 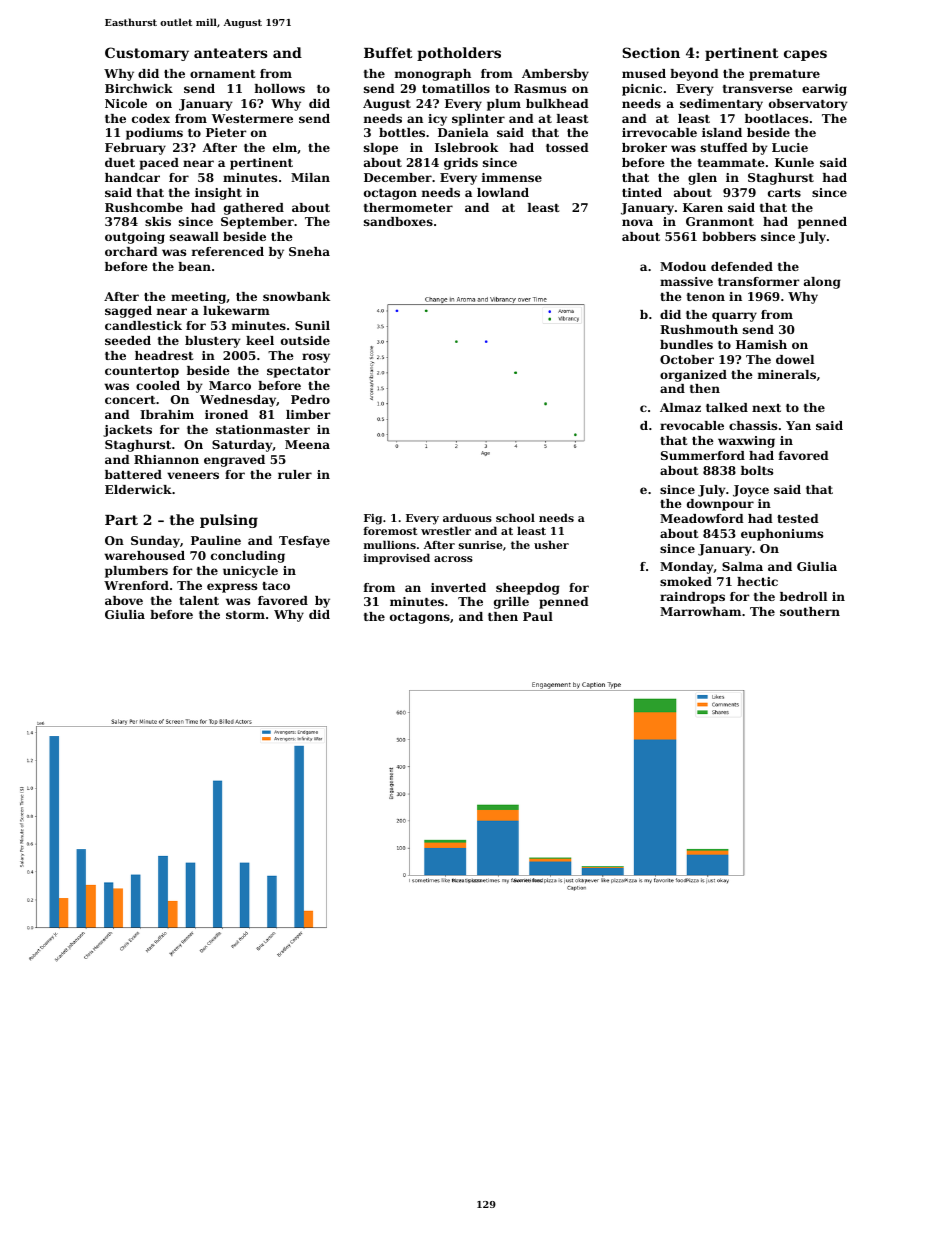 I want to click on cooled, so click(x=158, y=385).
